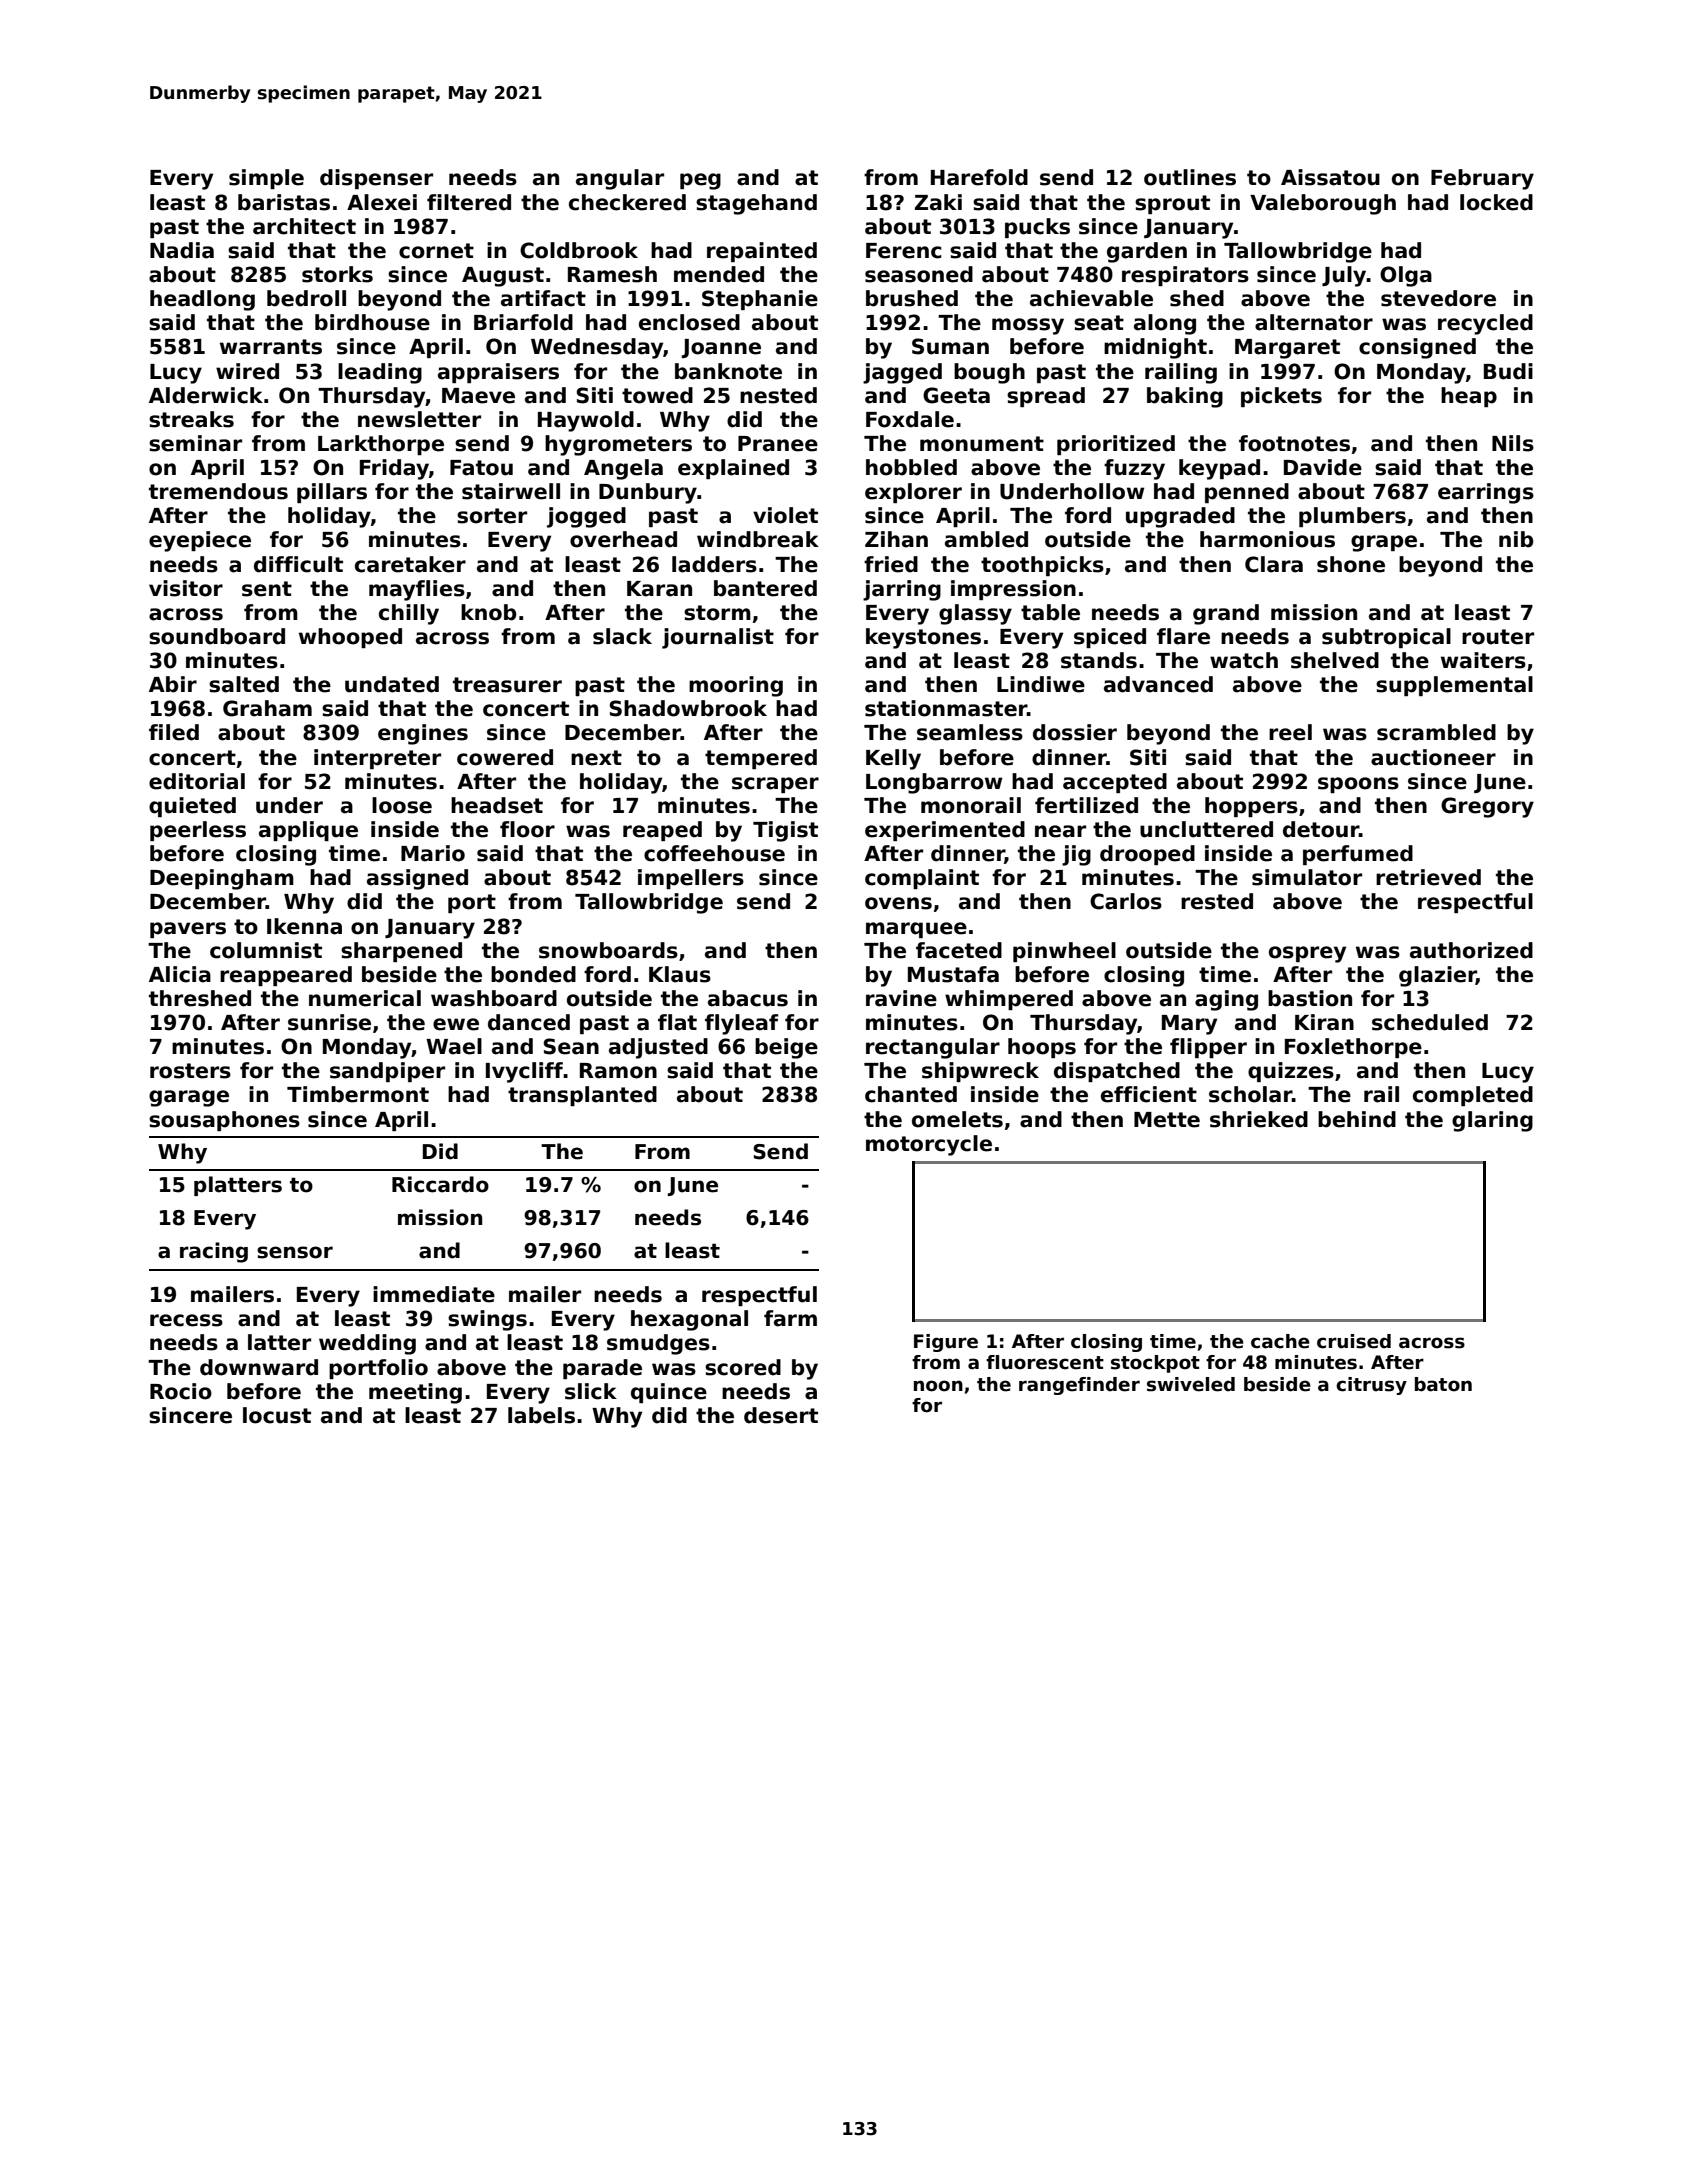 This image has width=1683, height=2178. What do you see at coordinates (1076, 855) in the image?
I see `jig` at bounding box center [1076, 855].
